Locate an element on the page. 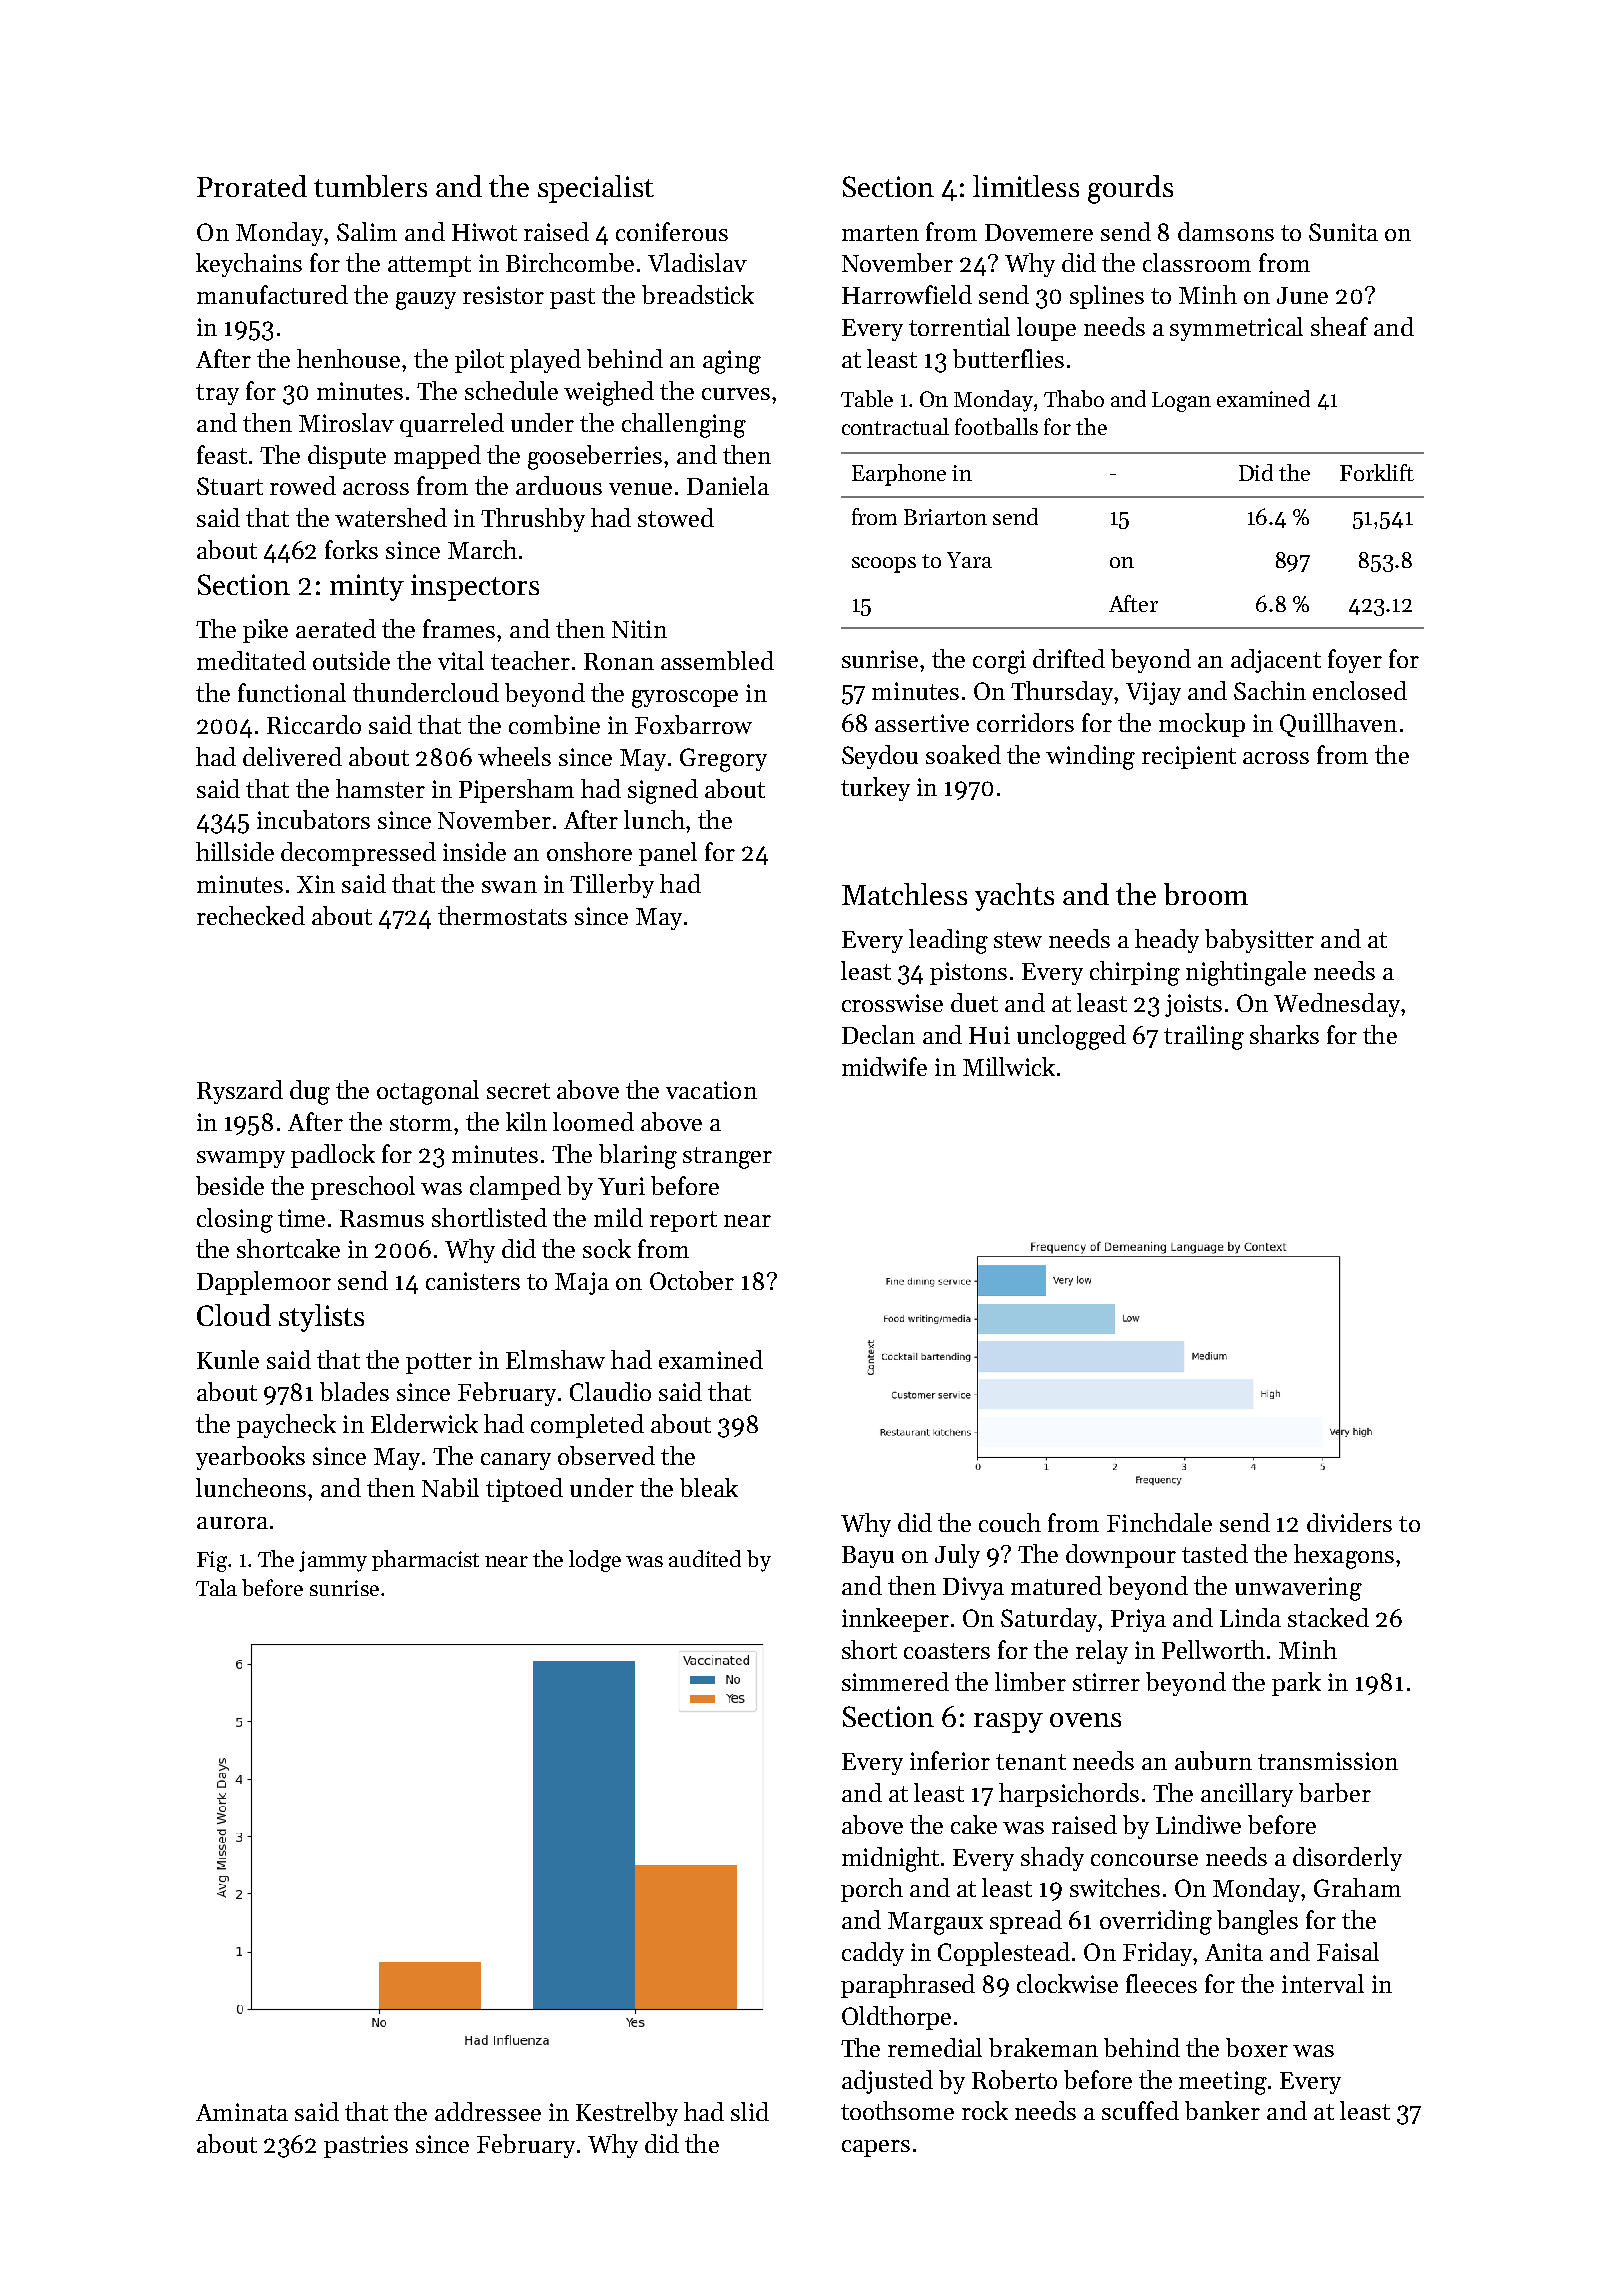 This image has width=1620, height=2292. Finchdale is located at coordinates (1159, 1522).
